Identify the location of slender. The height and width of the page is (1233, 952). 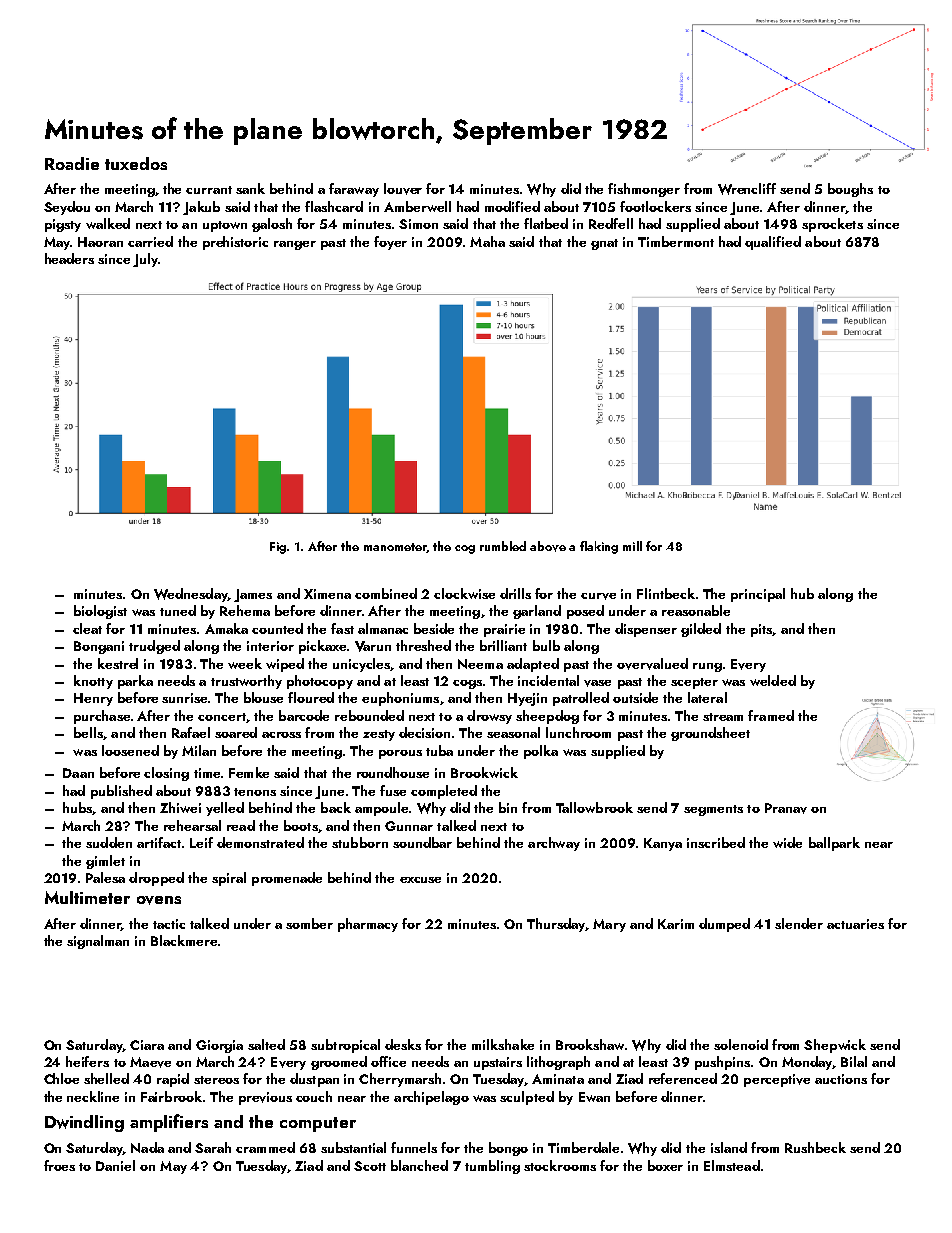
(799, 923).
